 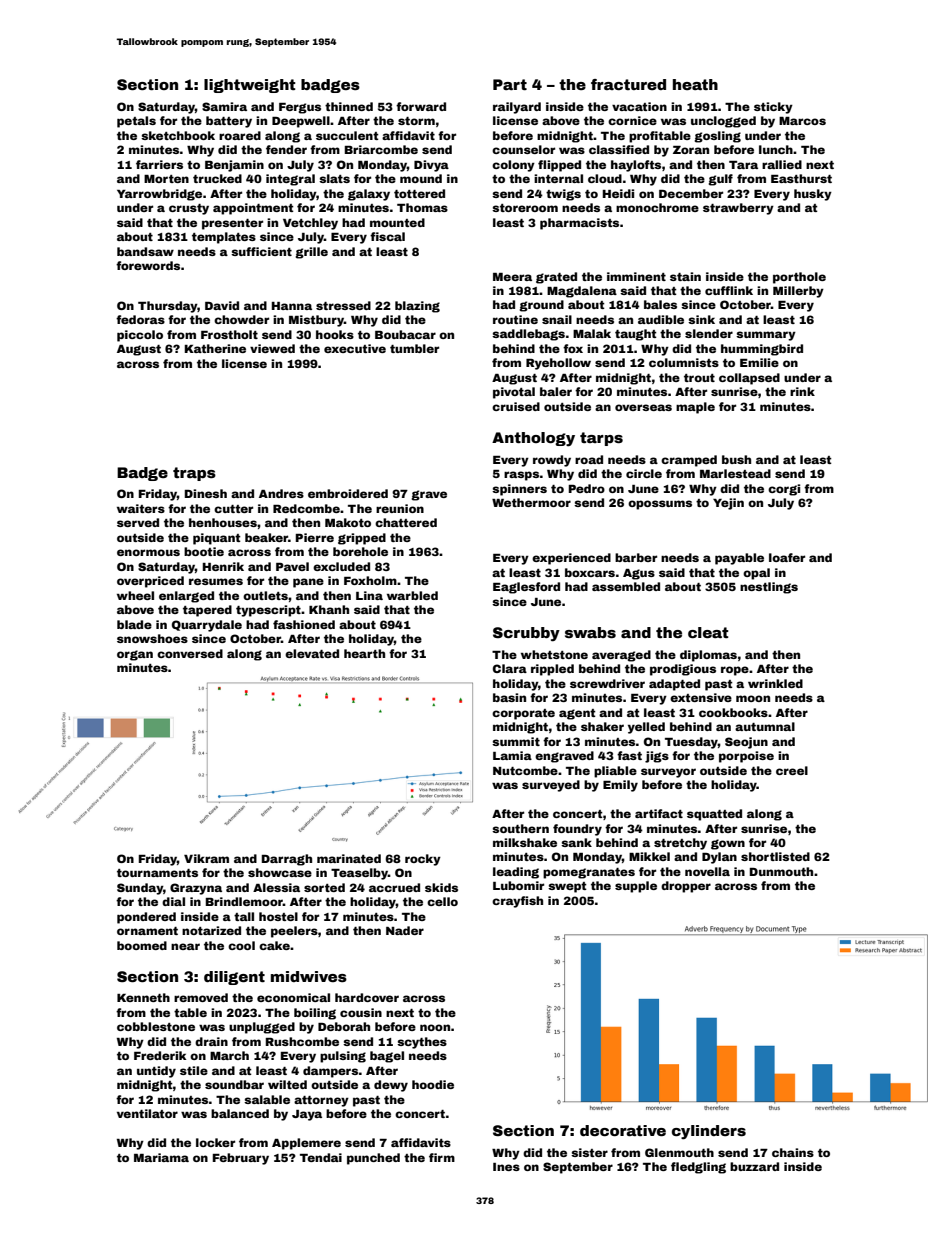 What do you see at coordinates (781, 871) in the image?
I see `Dunmouth` at bounding box center [781, 871].
